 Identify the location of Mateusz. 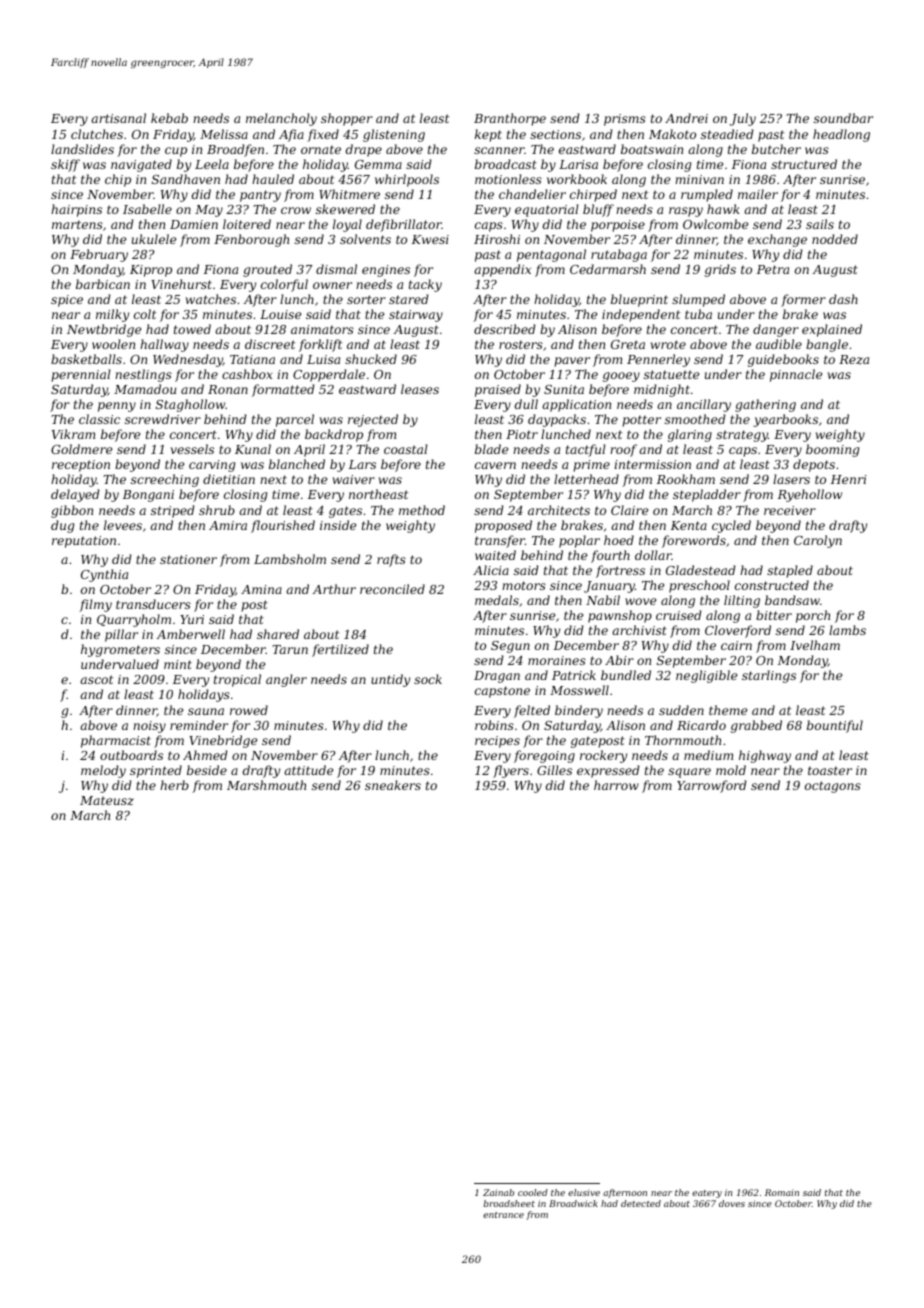
(107, 800).
